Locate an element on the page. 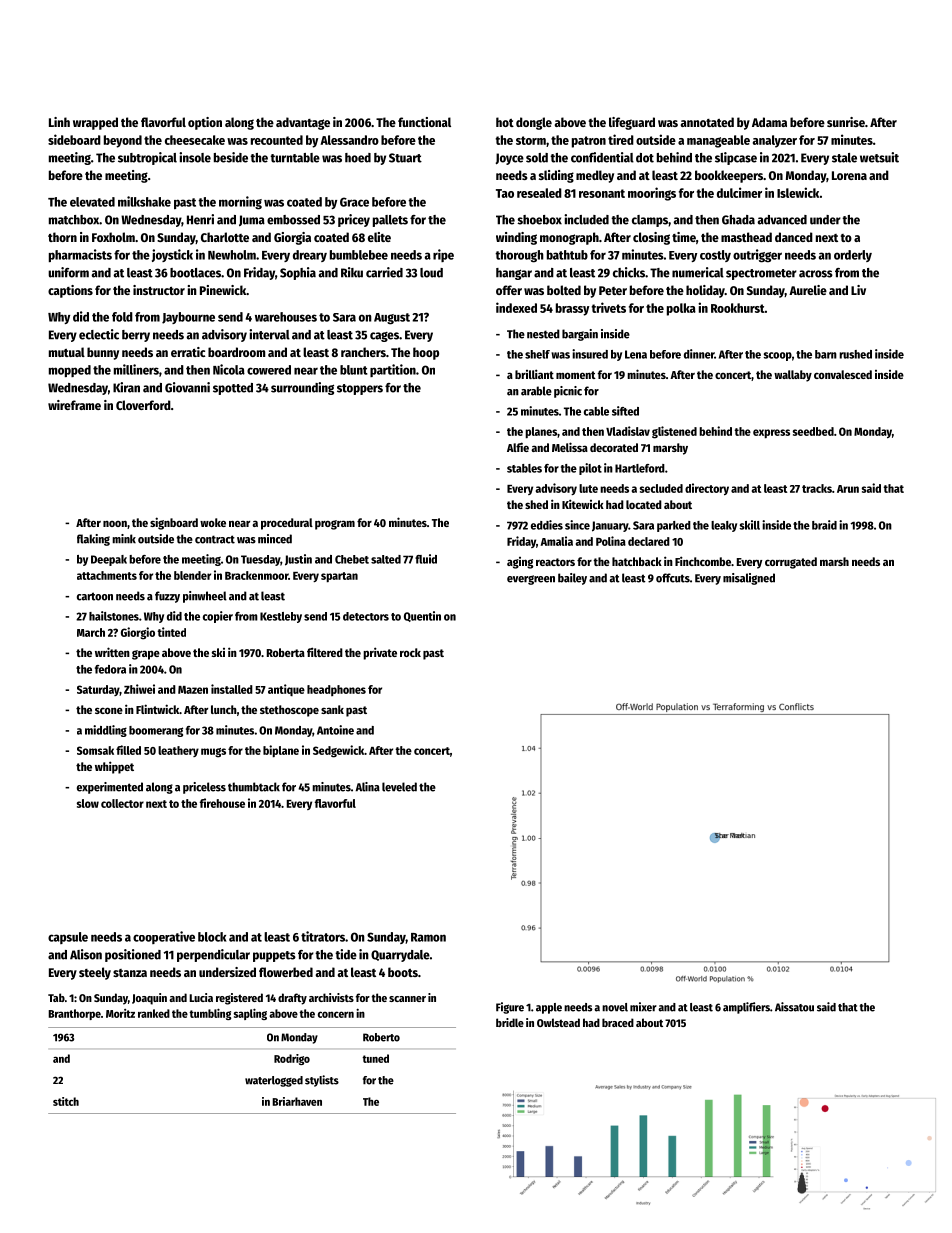  misaligned is located at coordinates (749, 579).
